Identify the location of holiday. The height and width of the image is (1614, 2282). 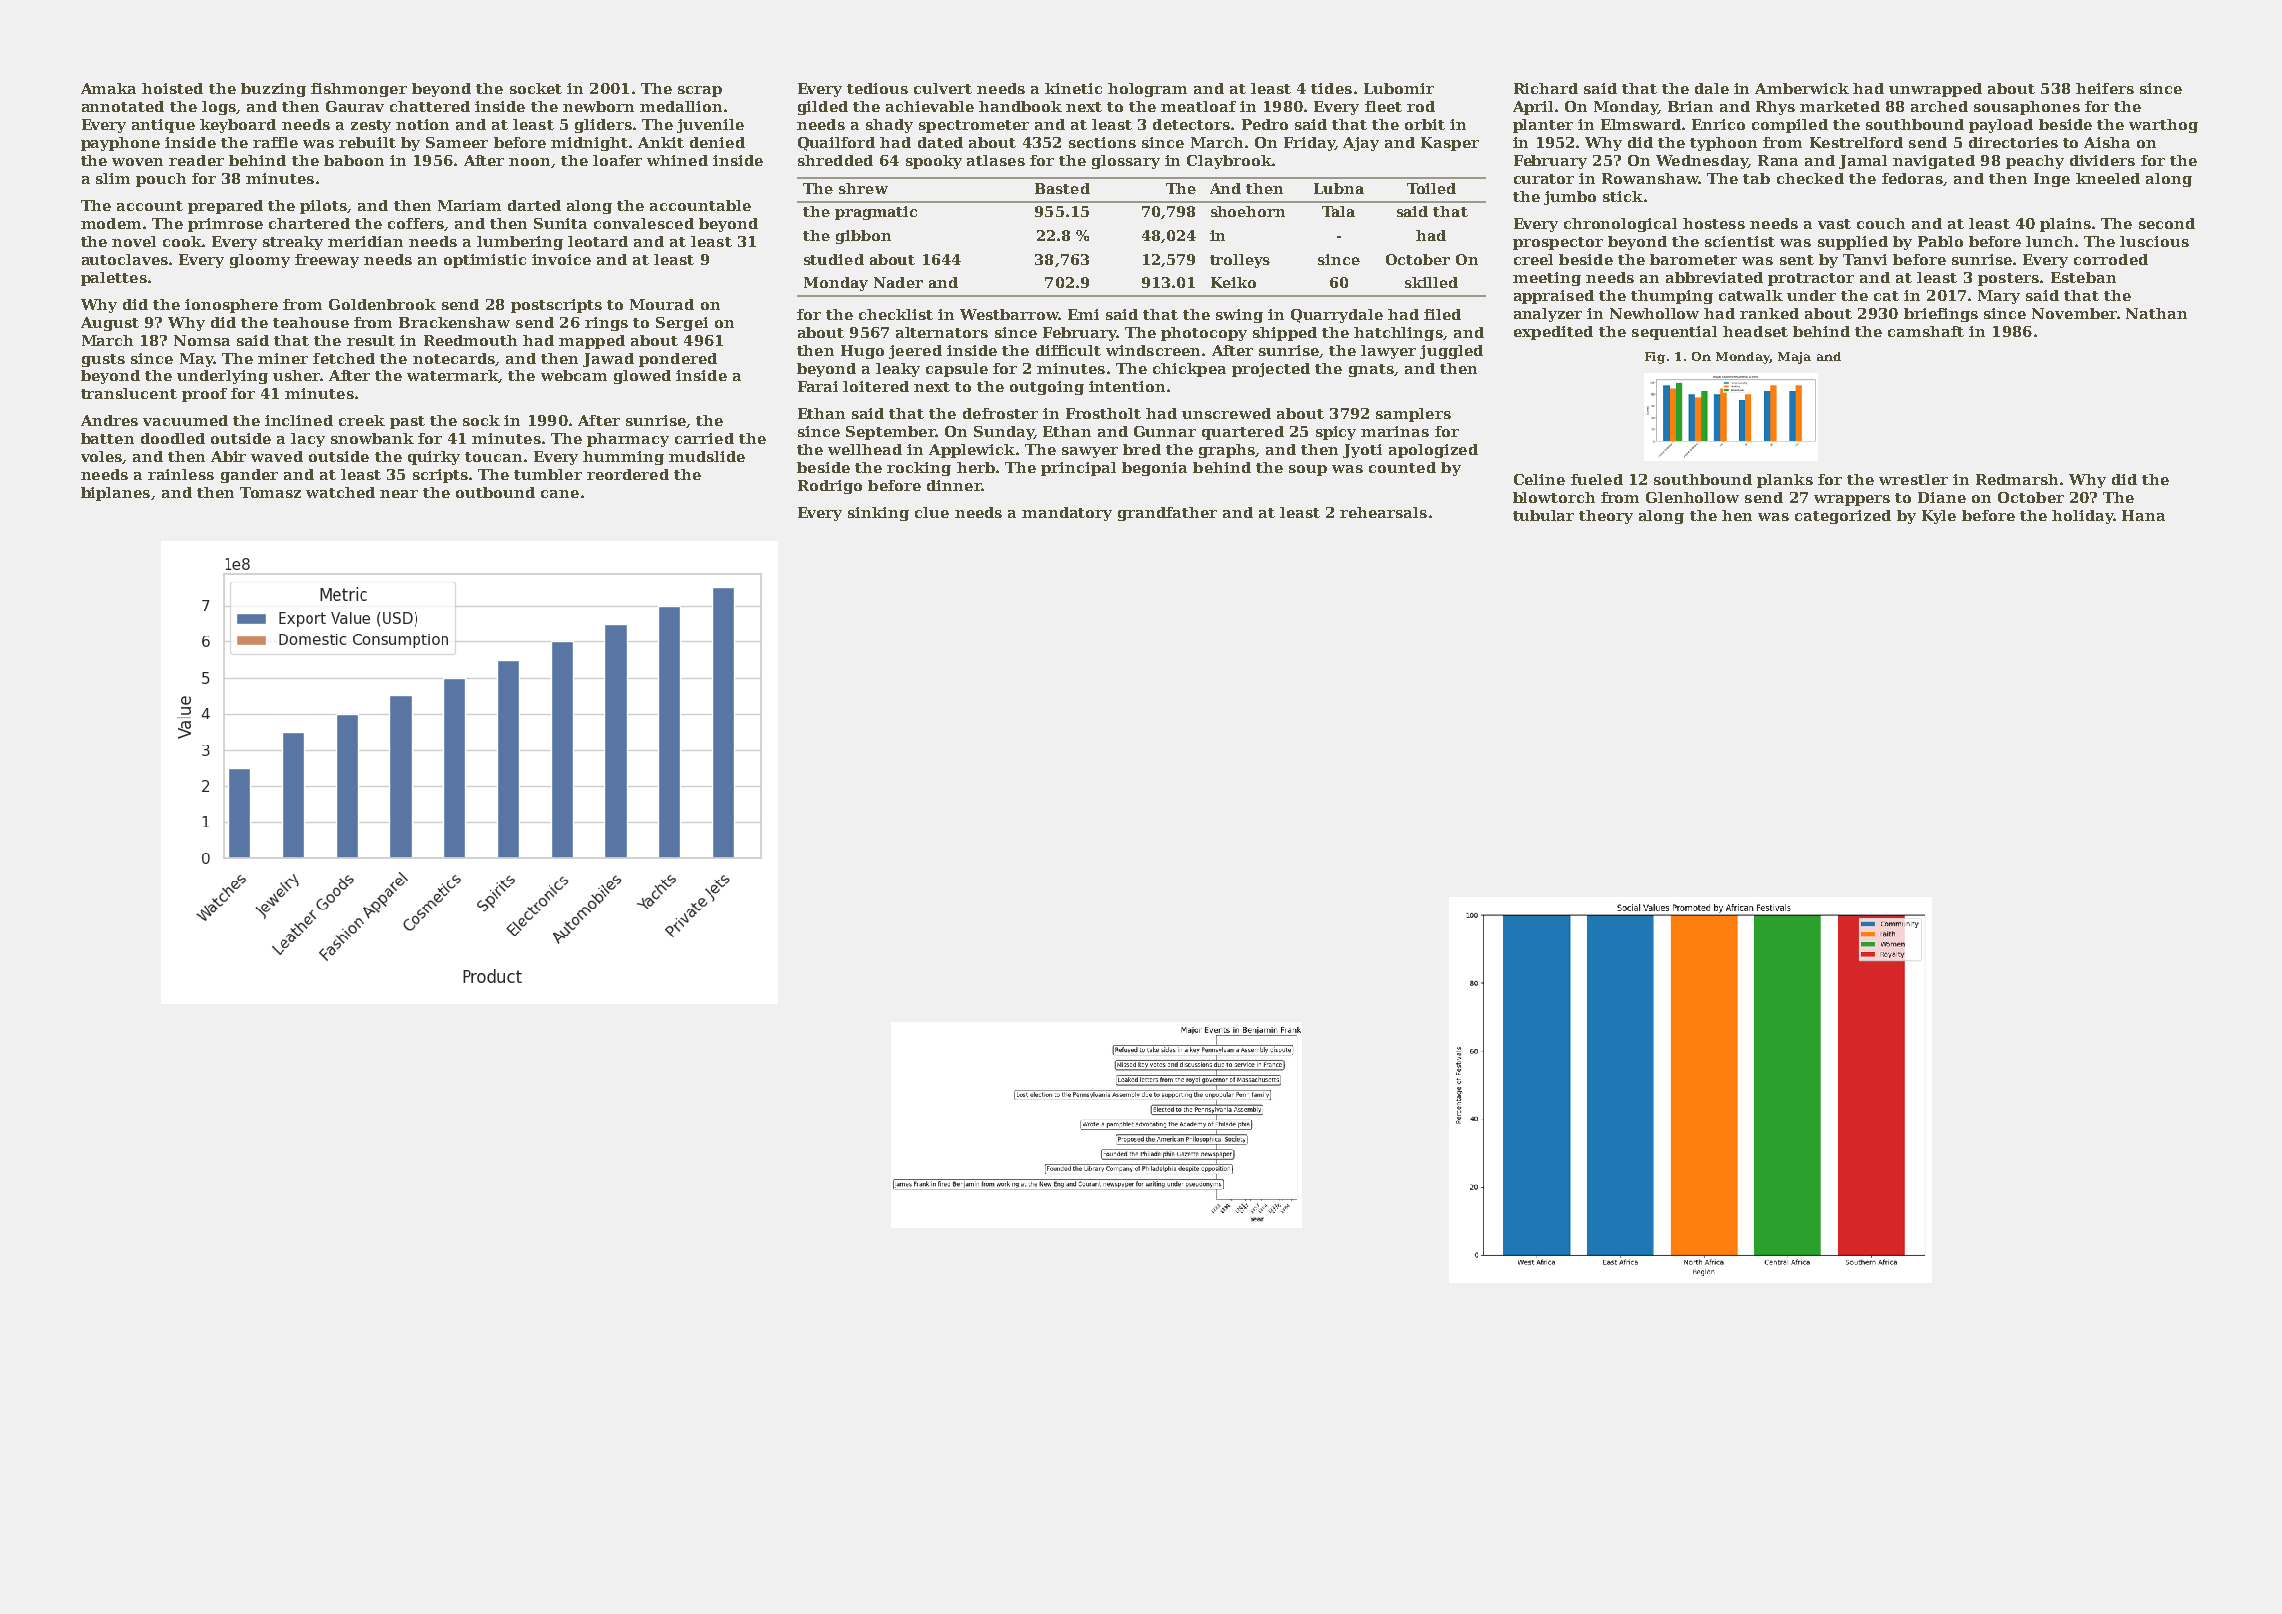
(2082, 517).
